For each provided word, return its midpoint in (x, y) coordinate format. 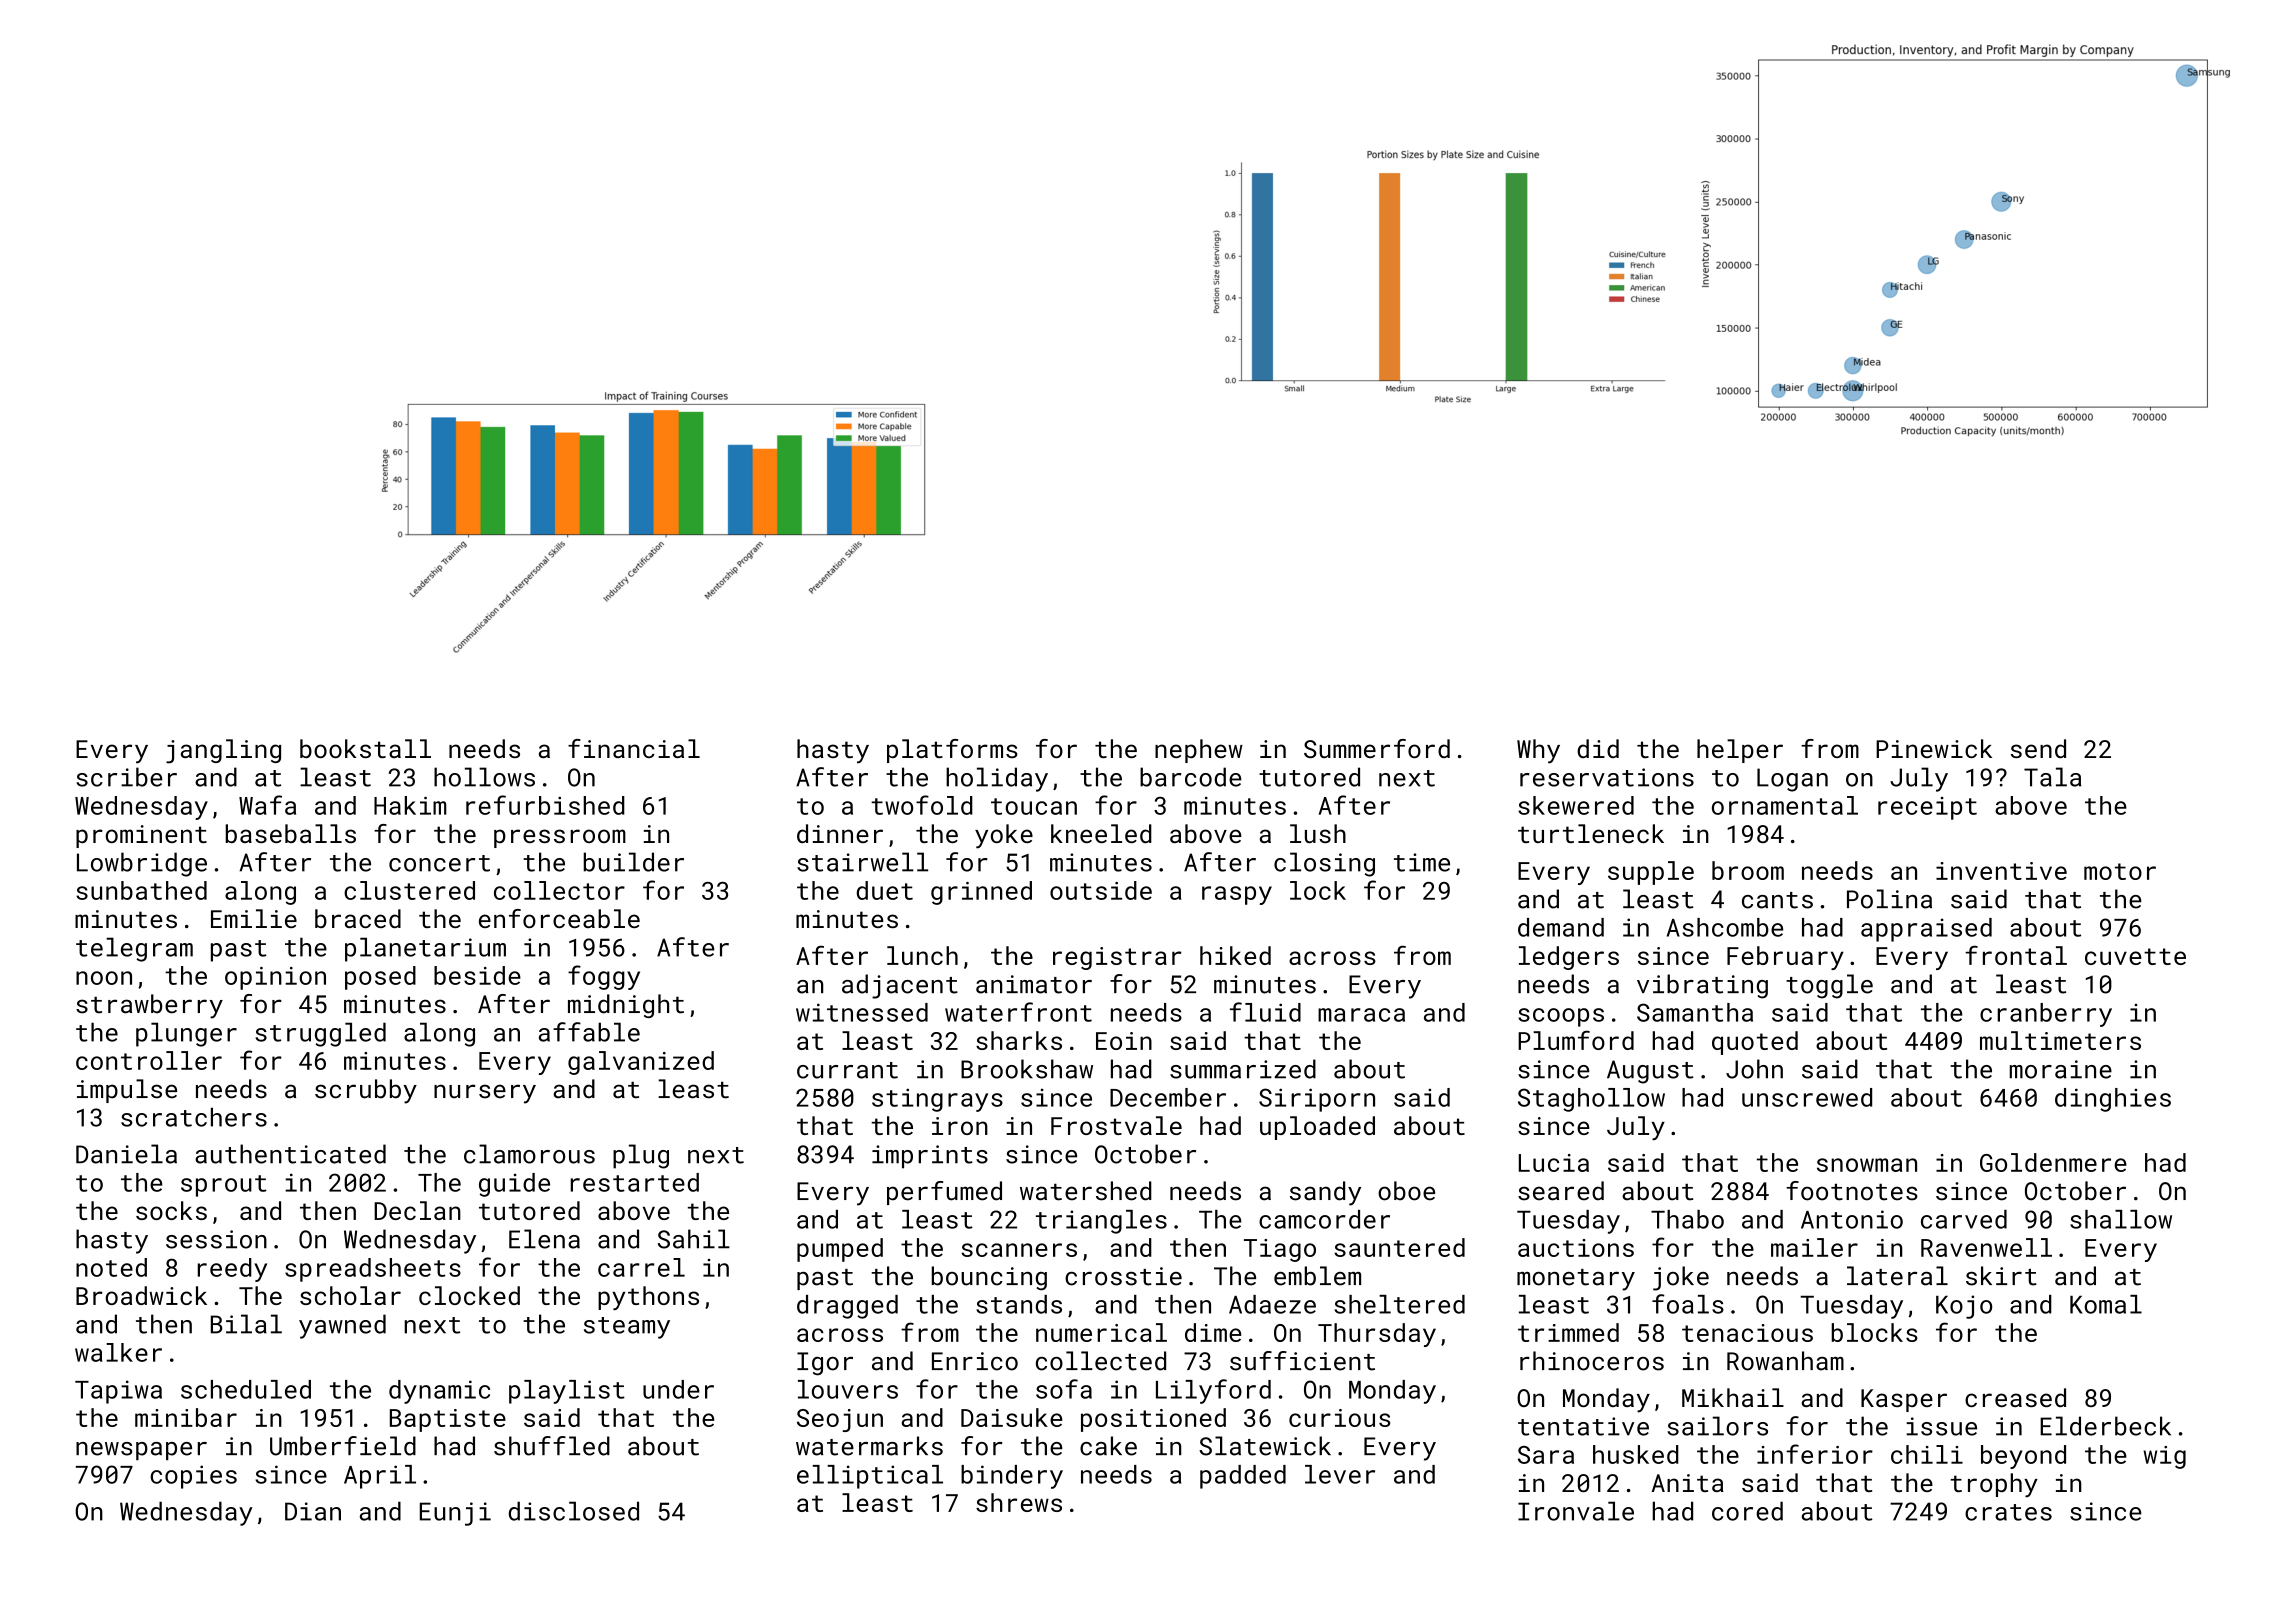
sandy (1325, 1193)
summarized (1243, 1069)
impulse (127, 1091)
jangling (223, 751)
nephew (1199, 751)
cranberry (2046, 1015)
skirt (2001, 1276)
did (1598, 748)
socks (171, 1210)
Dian (313, 1511)
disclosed (574, 1511)
